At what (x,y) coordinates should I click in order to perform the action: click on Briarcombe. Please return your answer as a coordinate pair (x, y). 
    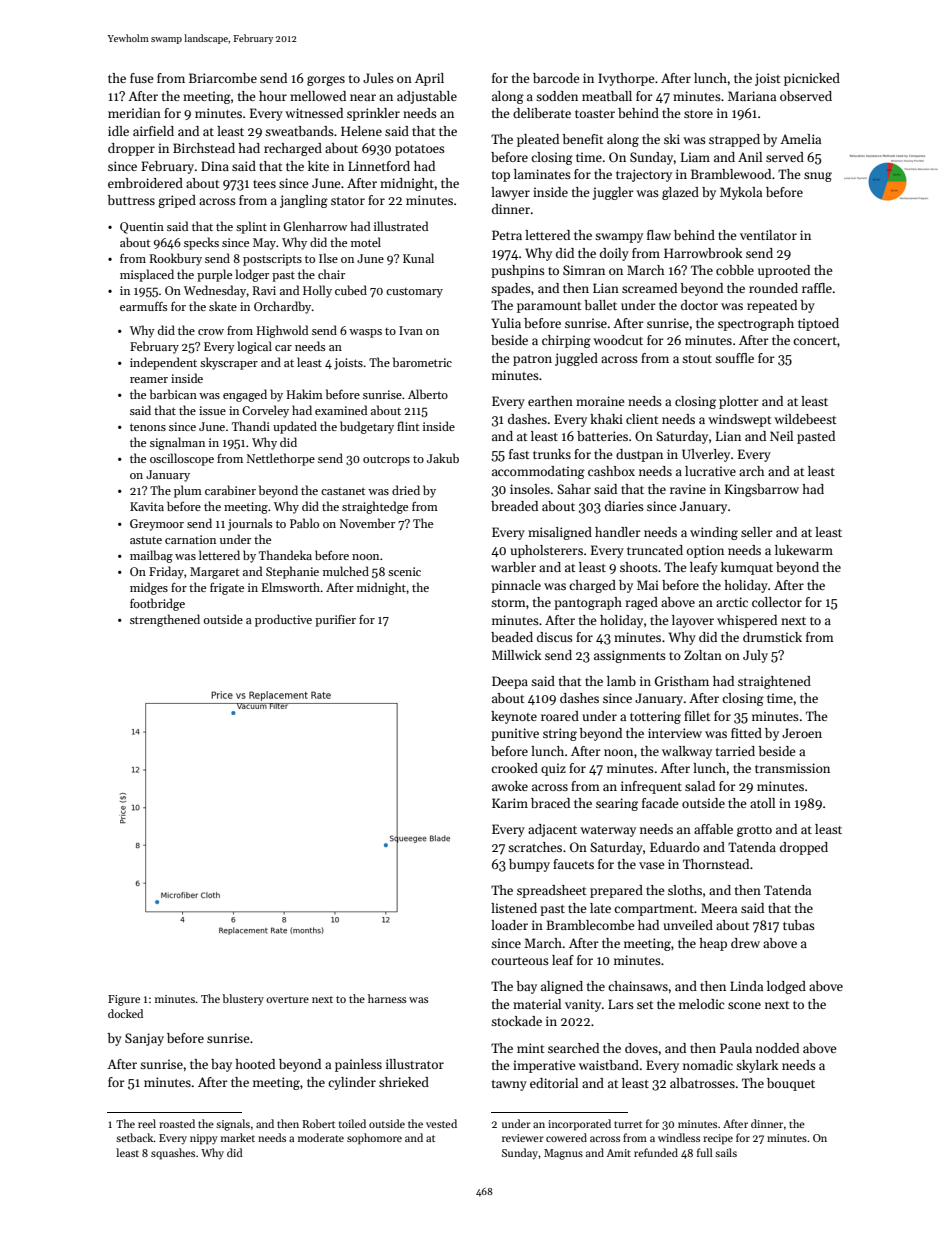
    Looking at the image, I should click on (223, 78).
